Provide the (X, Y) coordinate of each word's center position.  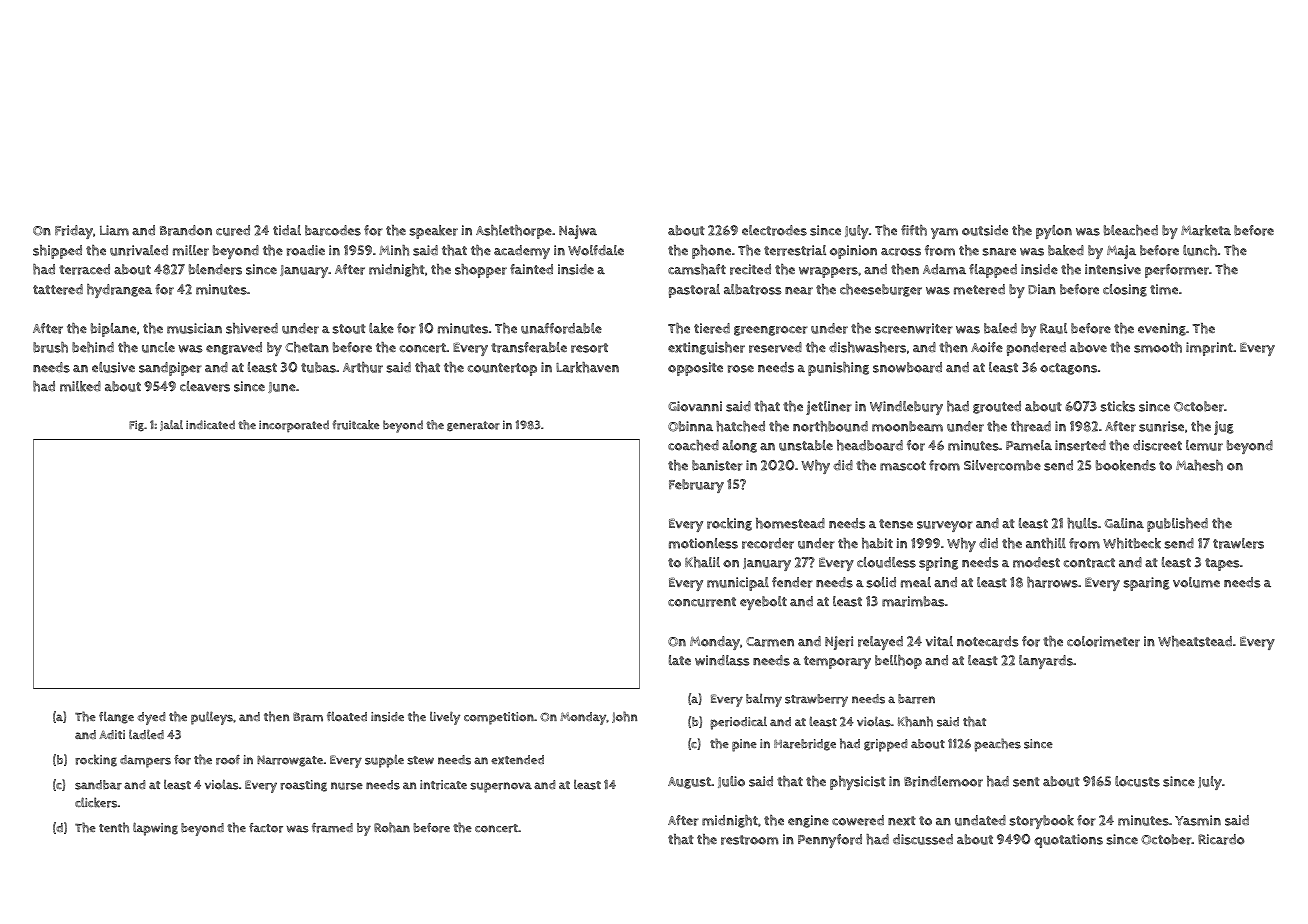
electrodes (774, 230)
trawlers (1238, 543)
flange (116, 718)
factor (266, 828)
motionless (703, 543)
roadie (306, 250)
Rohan (392, 827)
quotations (1068, 841)
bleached (1131, 230)
